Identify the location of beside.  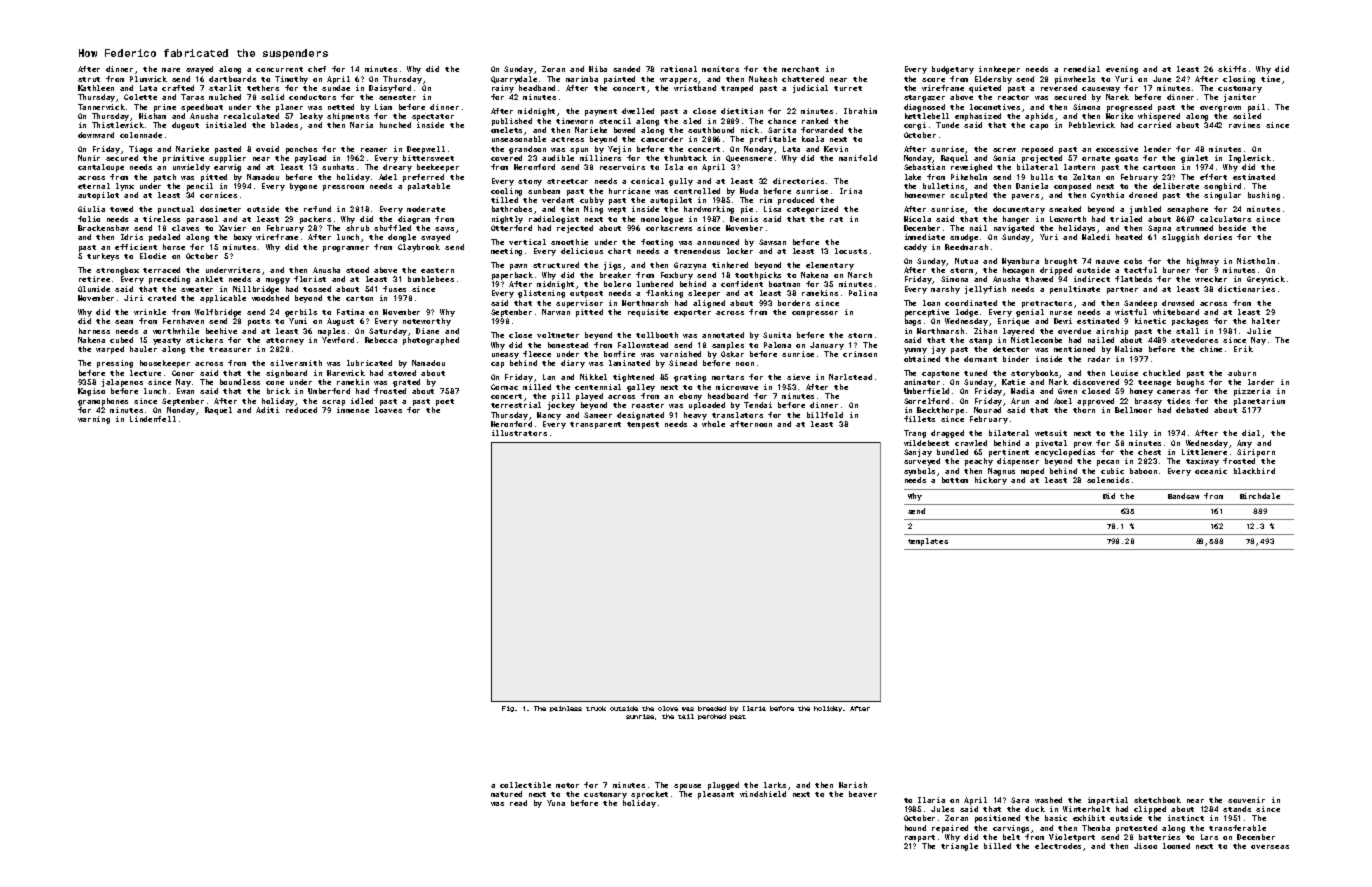
(1232, 228).
